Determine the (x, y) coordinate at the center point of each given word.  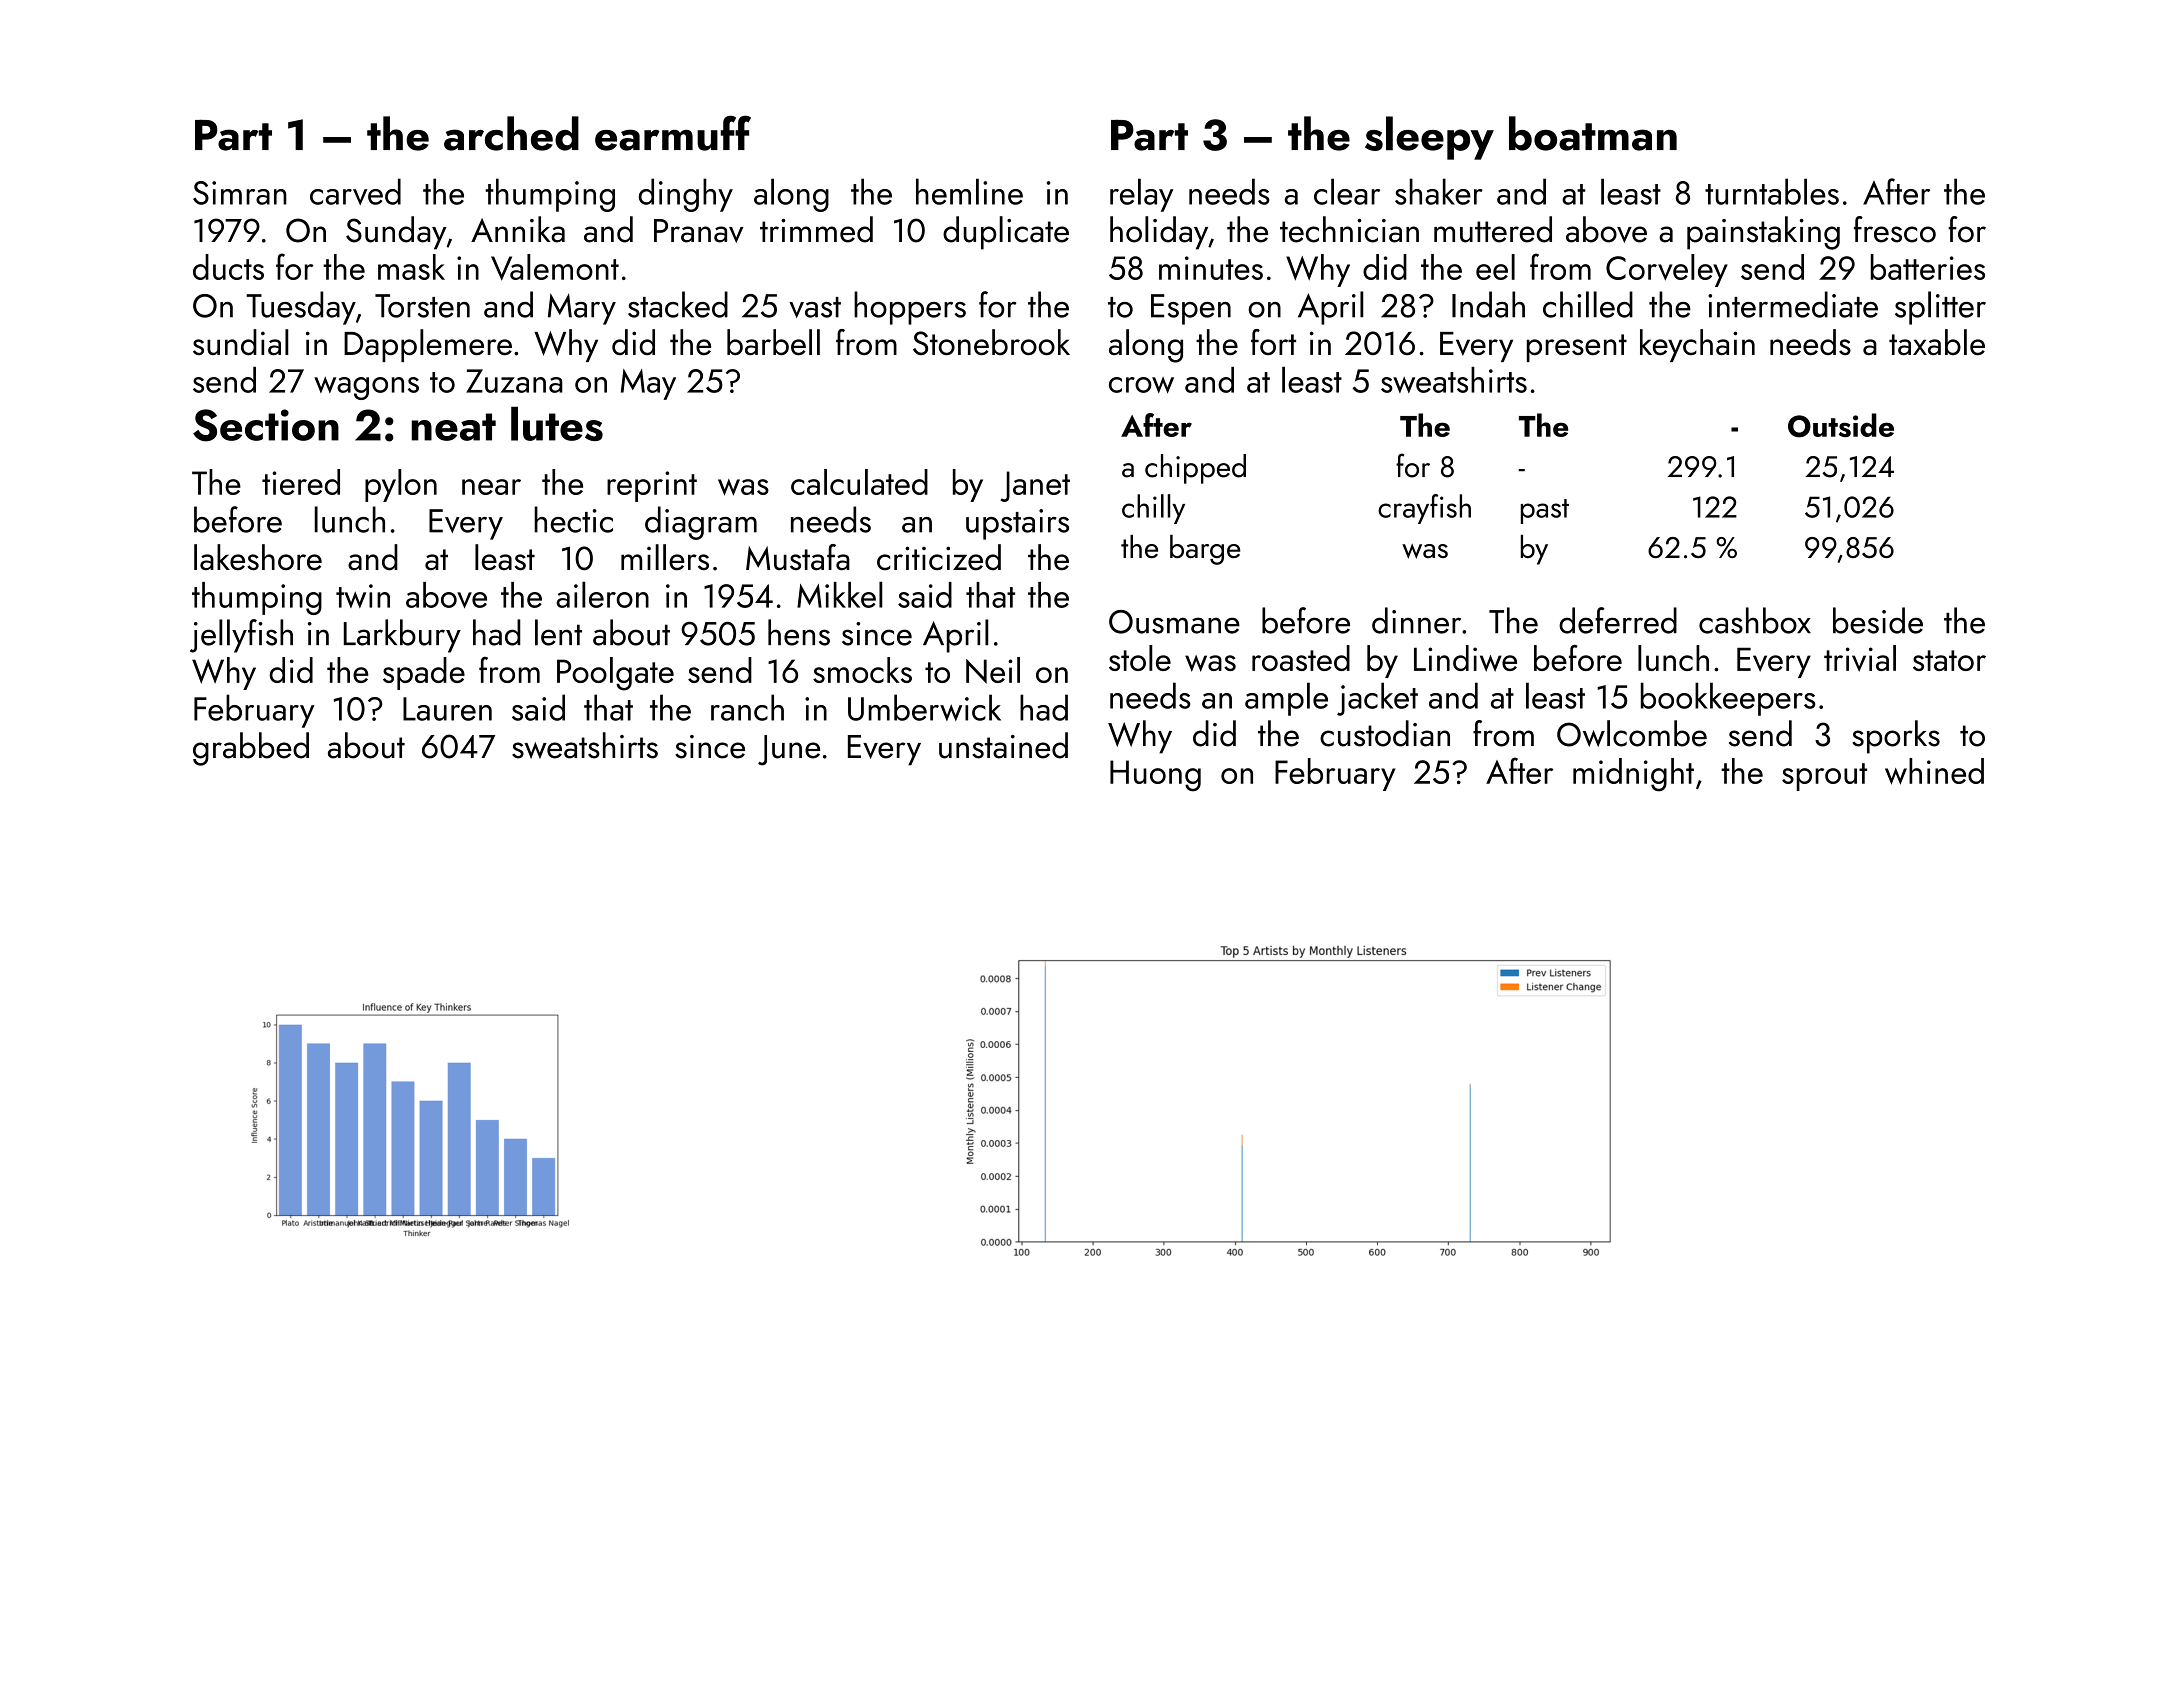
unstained (1003, 745)
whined (1934, 771)
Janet (1035, 486)
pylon (401, 485)
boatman (1593, 133)
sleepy (1429, 138)
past (1545, 511)
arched (511, 133)
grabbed (251, 749)
